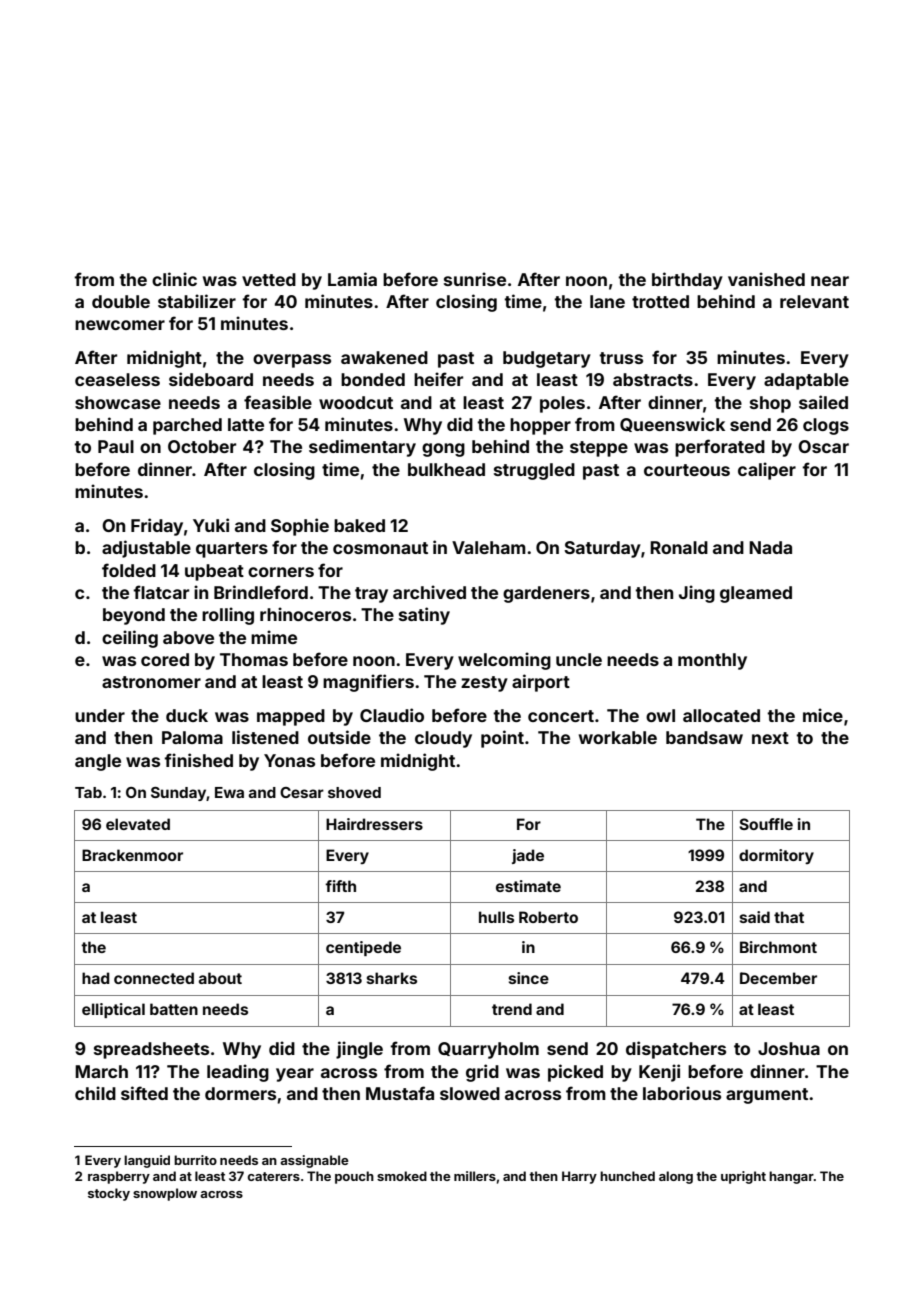  Describe the element at coordinates (756, 594) in the page. I see `gleamed` at that location.
